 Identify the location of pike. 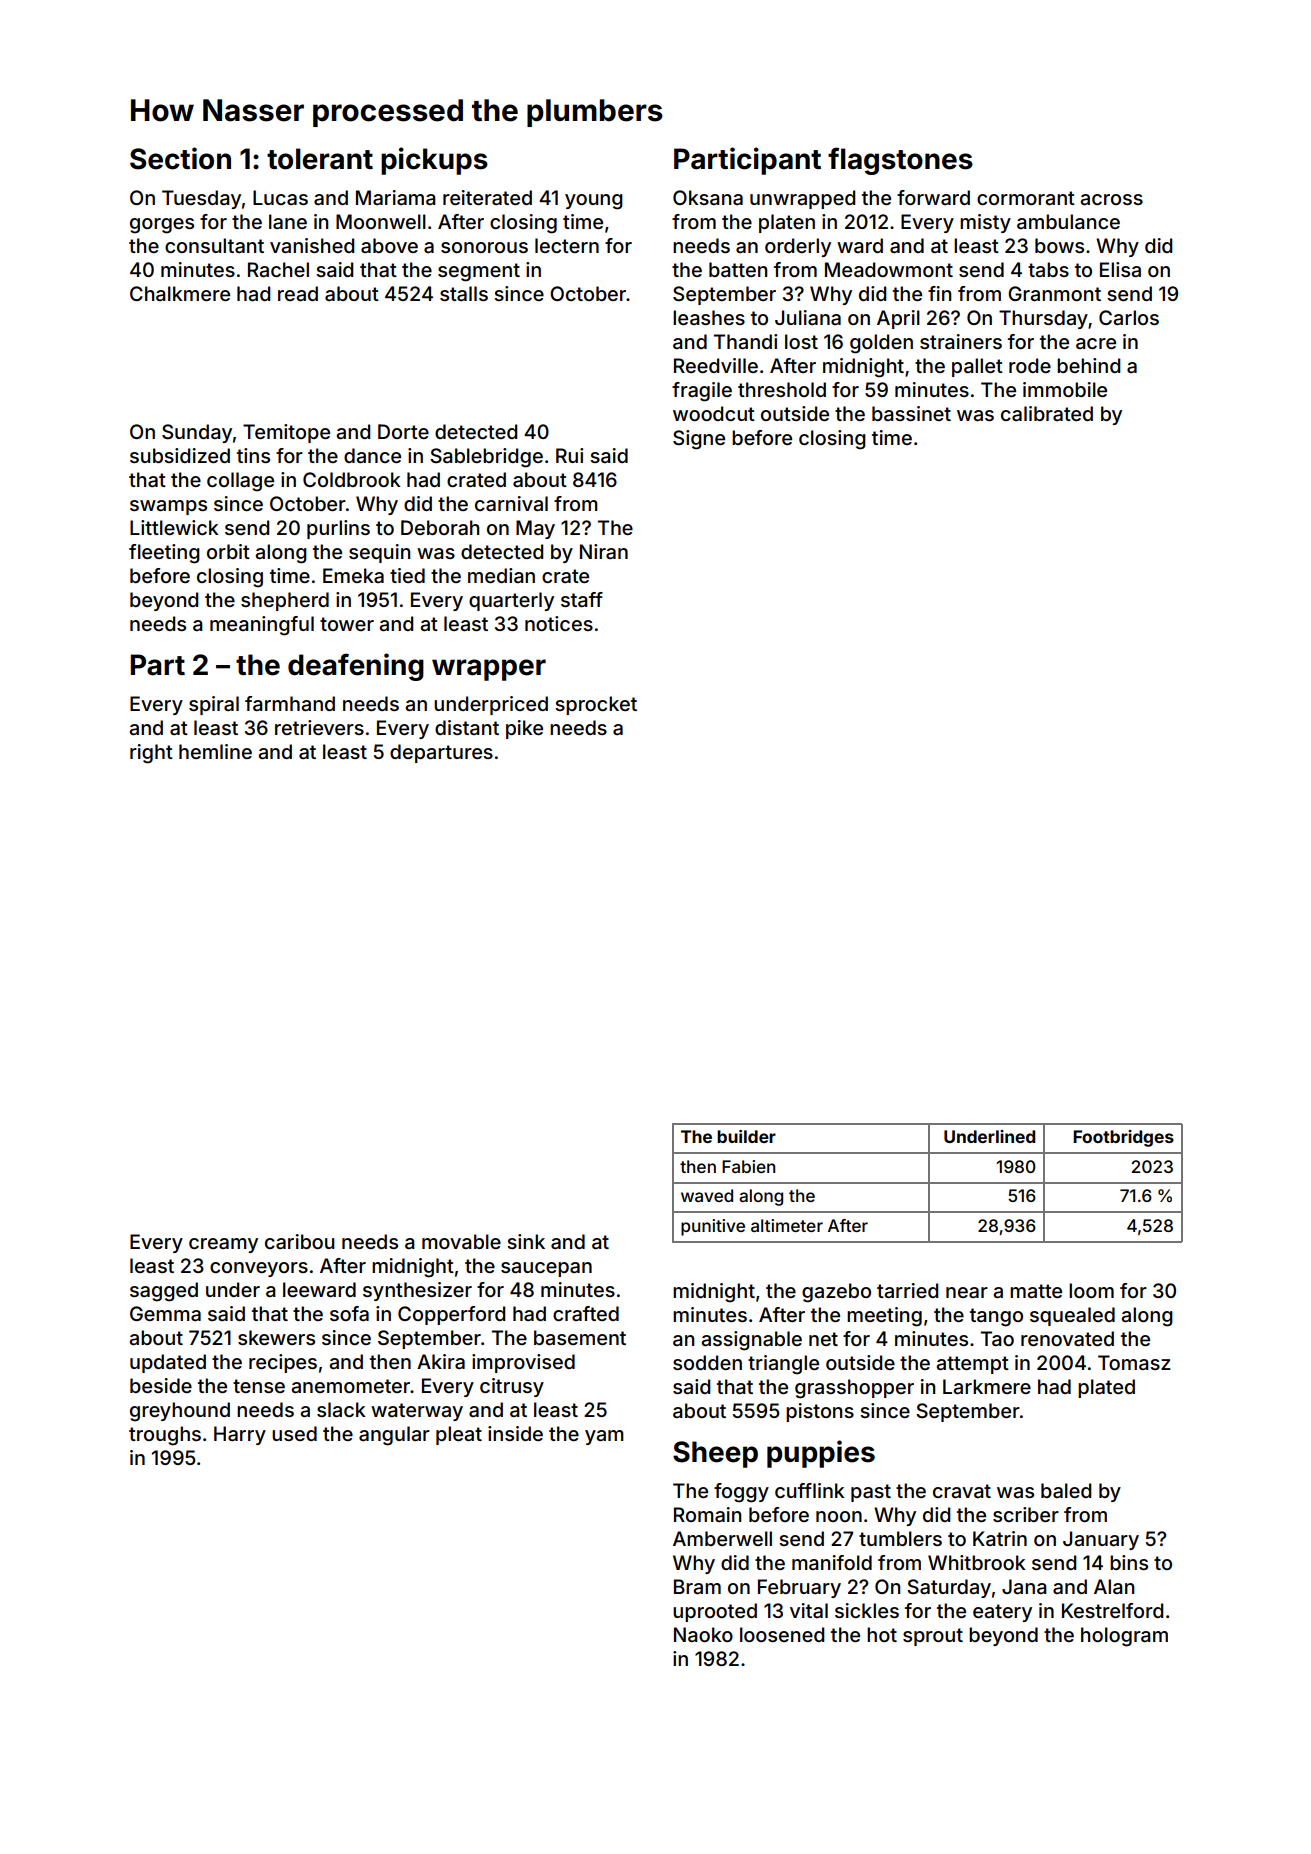
(524, 729).
